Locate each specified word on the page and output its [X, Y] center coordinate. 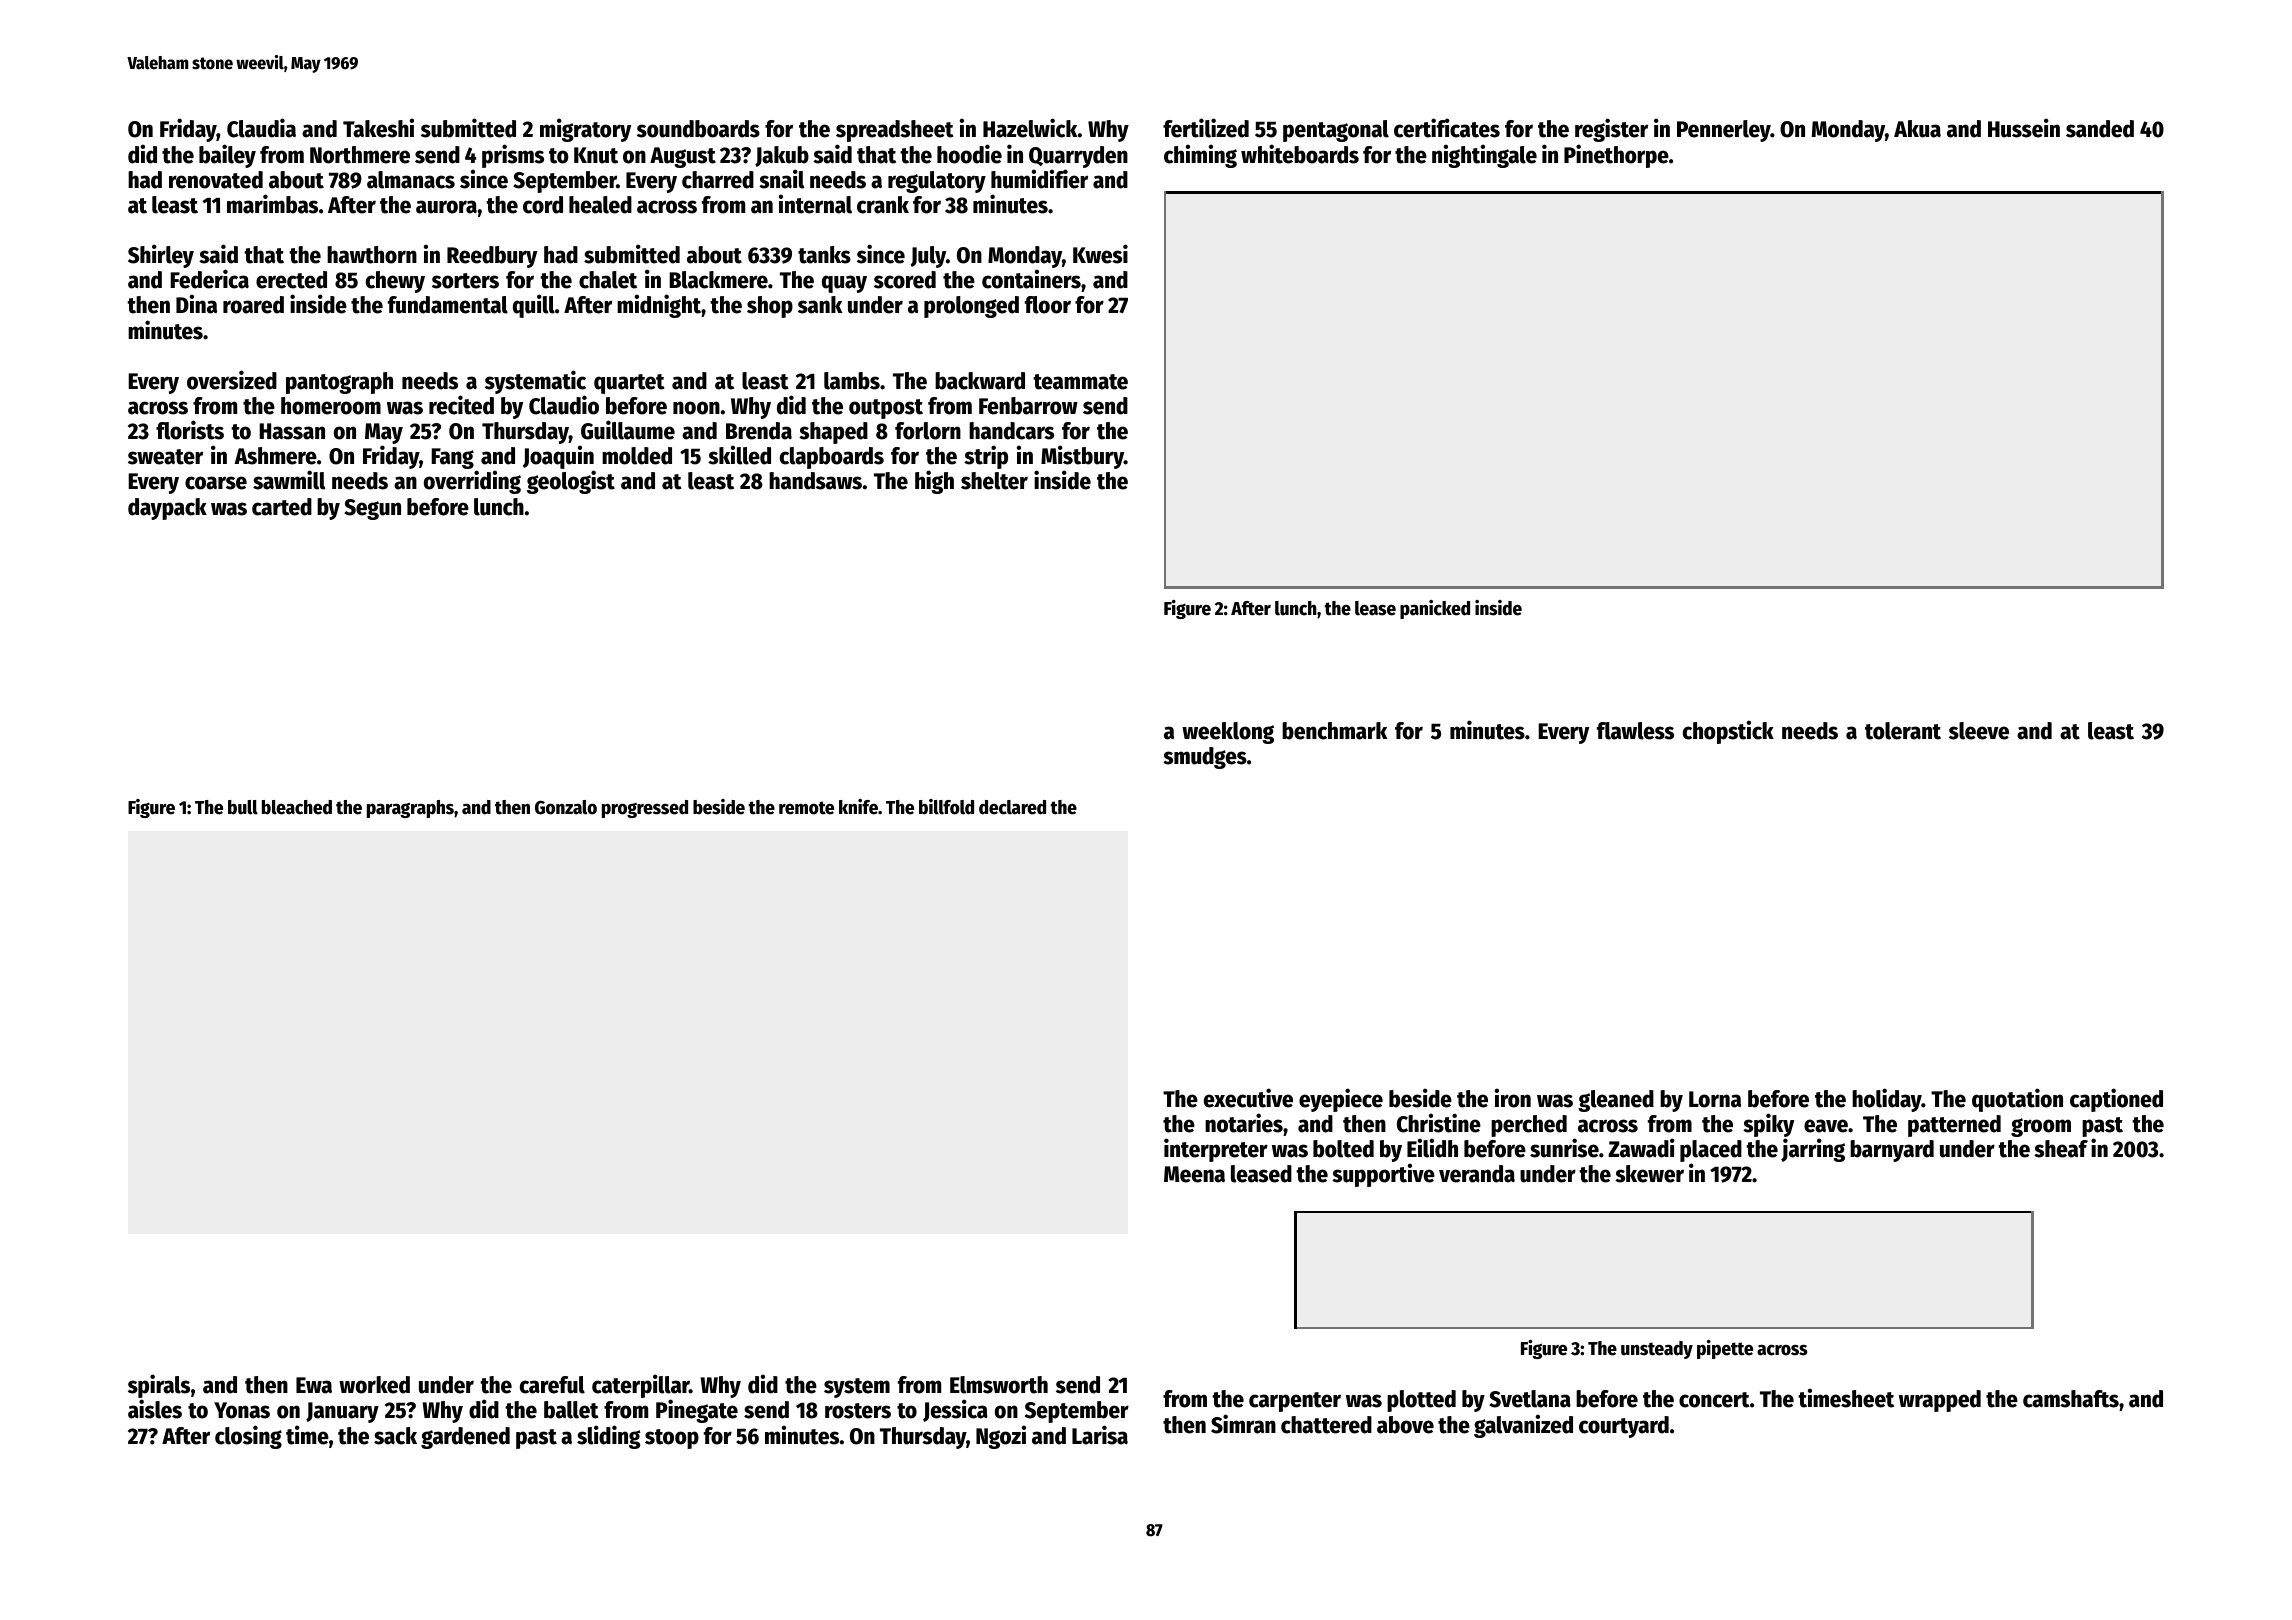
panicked [1435, 609]
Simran [1243, 1424]
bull [243, 807]
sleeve [1979, 731]
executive [1248, 1098]
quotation [2017, 1100]
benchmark [1334, 731]
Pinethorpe [1616, 156]
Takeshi [378, 128]
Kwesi [1100, 254]
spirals [159, 1387]
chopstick [1728, 732]
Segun [372, 509]
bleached [297, 807]
